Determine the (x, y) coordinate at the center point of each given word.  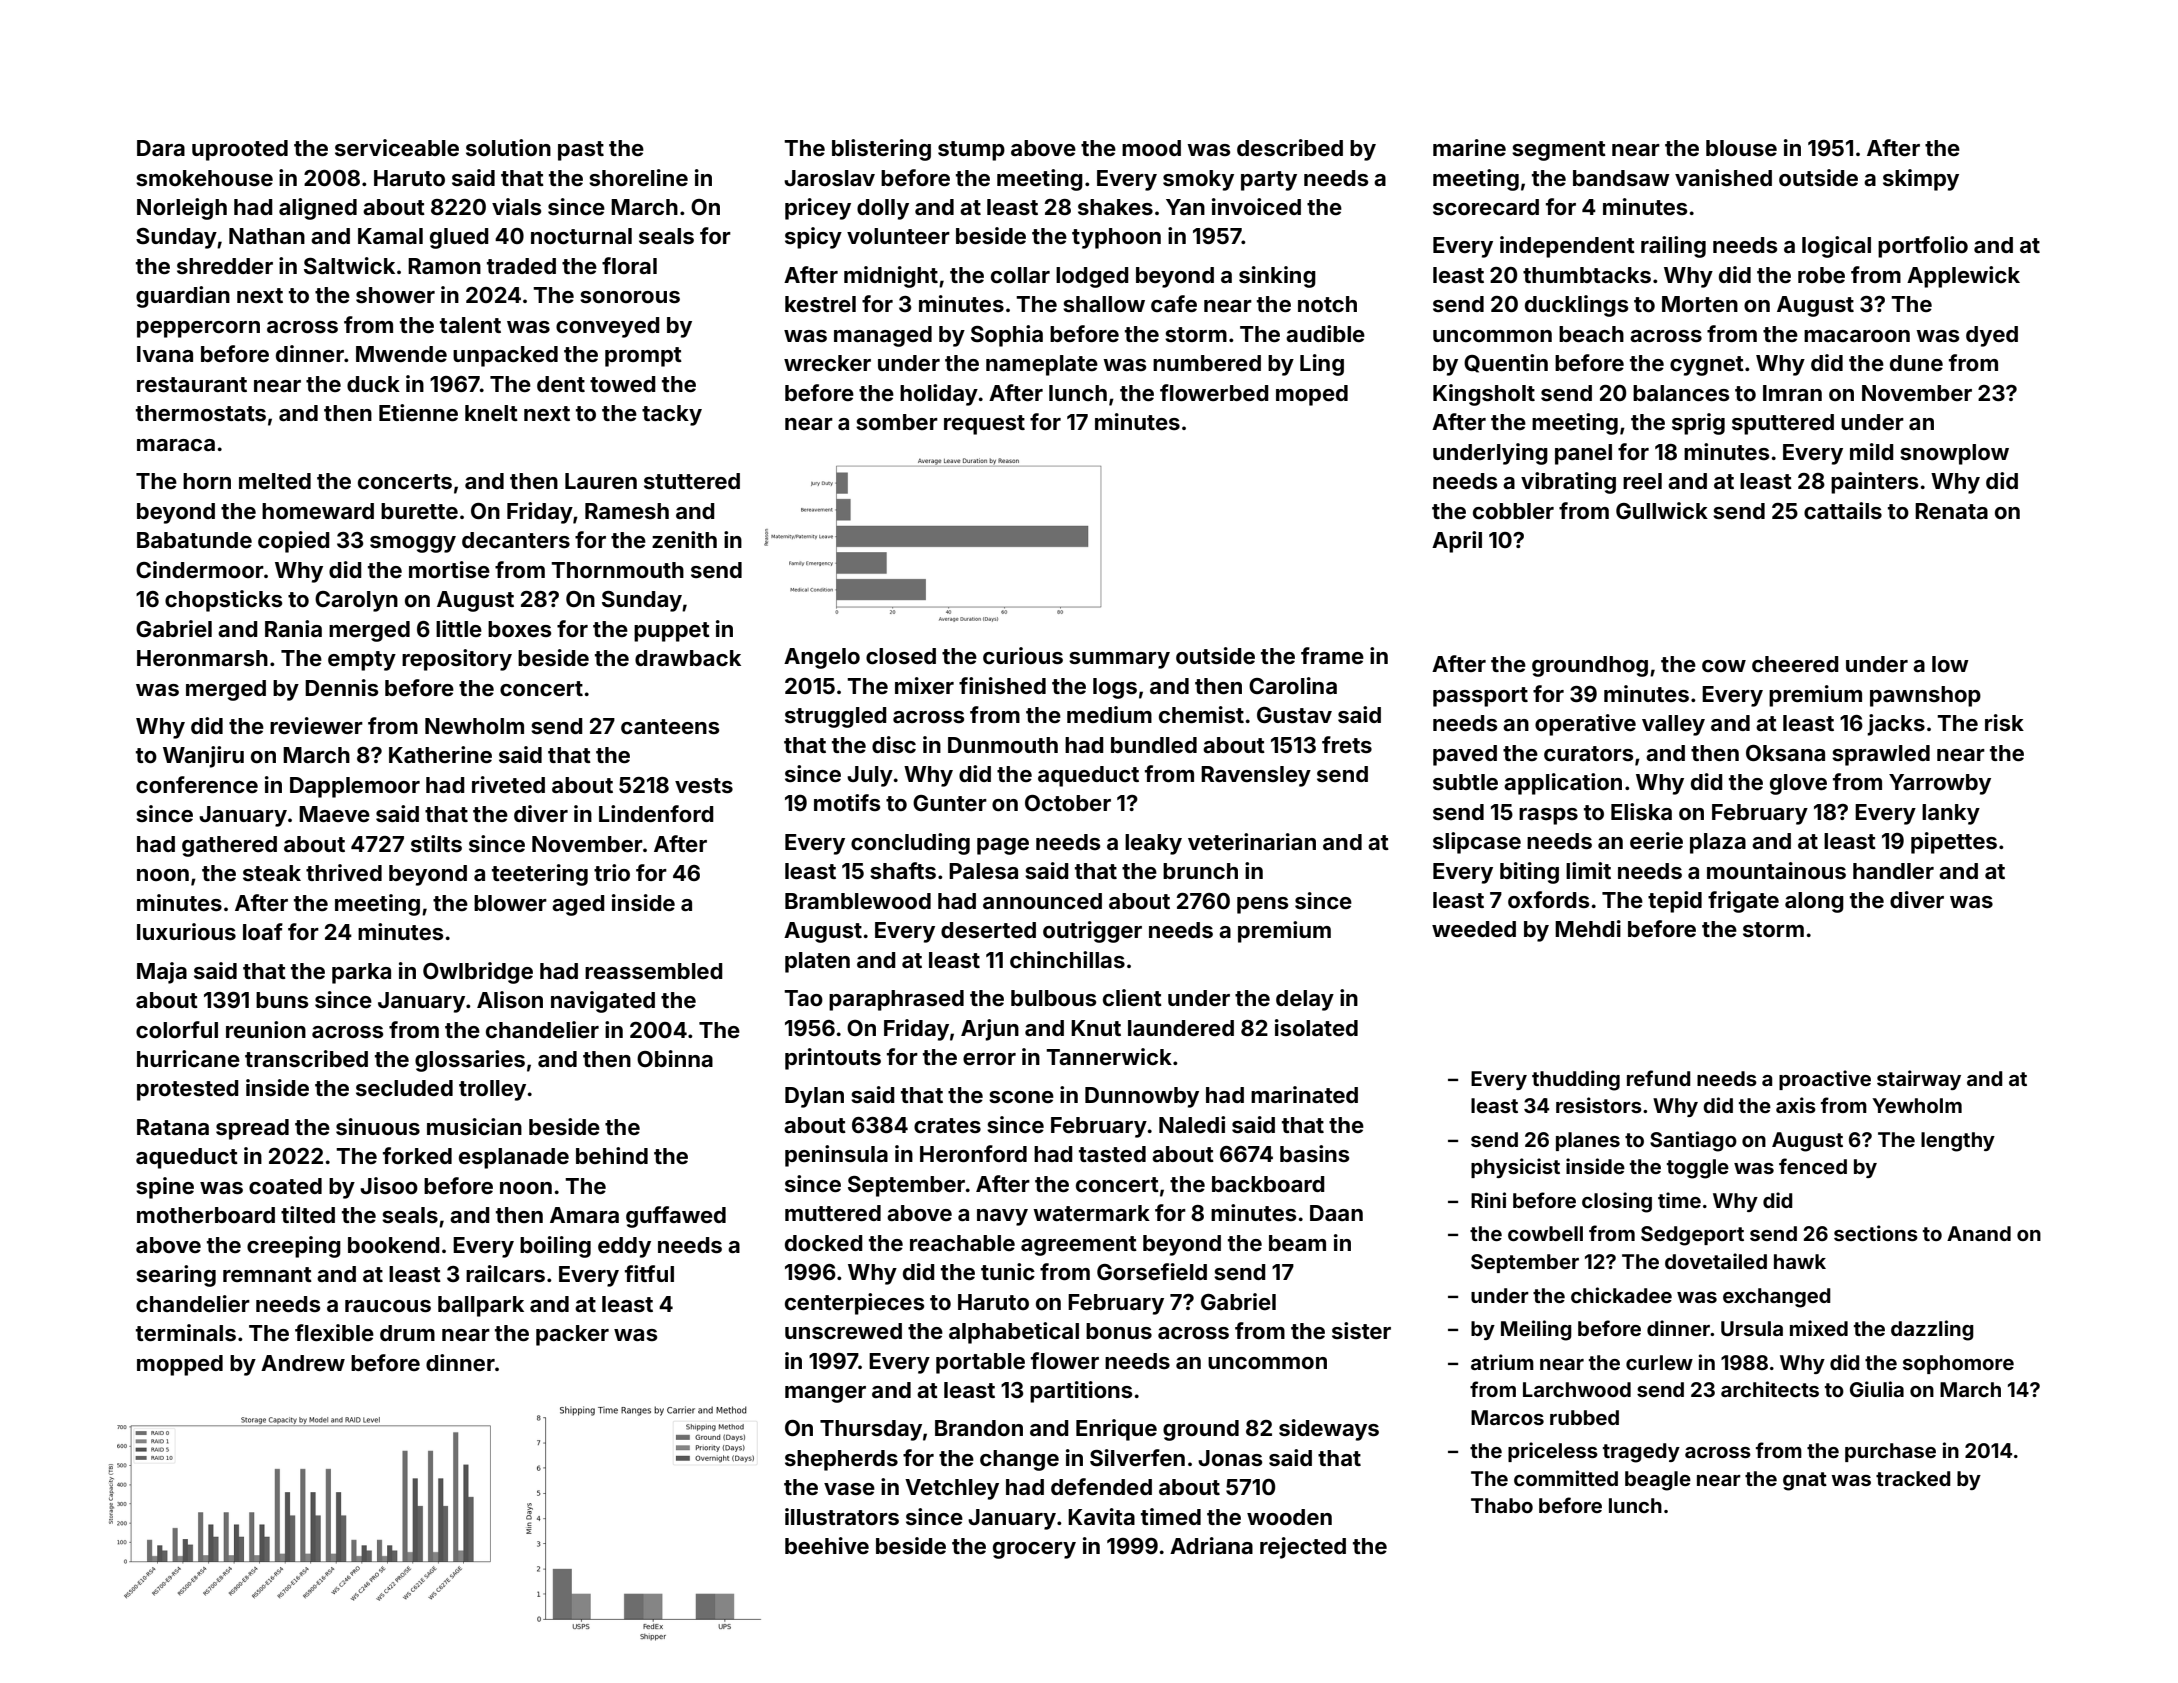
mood (1151, 148)
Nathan (267, 236)
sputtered (1783, 424)
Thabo (1502, 1505)
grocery (1034, 1550)
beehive (827, 1545)
